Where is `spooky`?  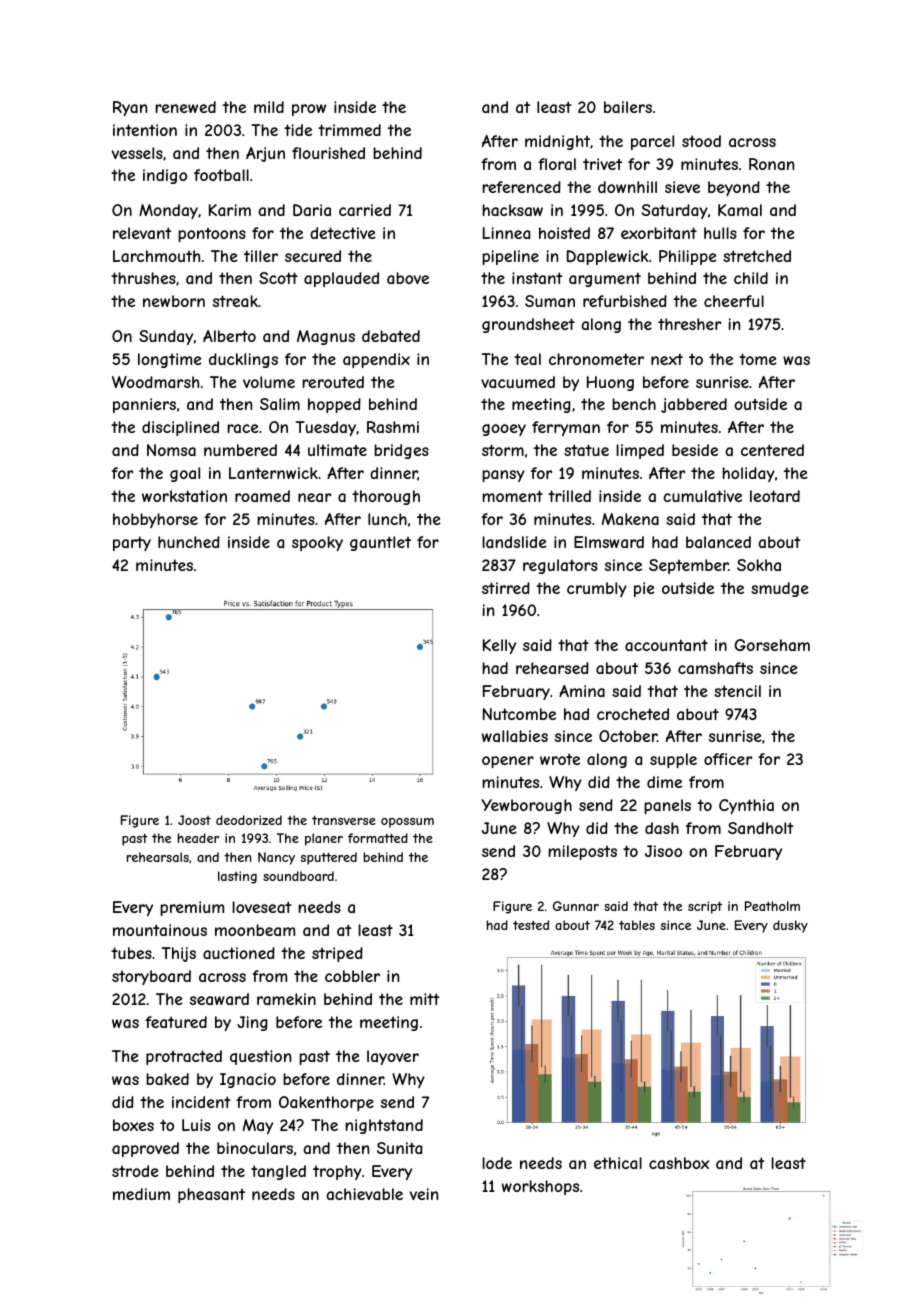
spooky is located at coordinates (317, 543).
